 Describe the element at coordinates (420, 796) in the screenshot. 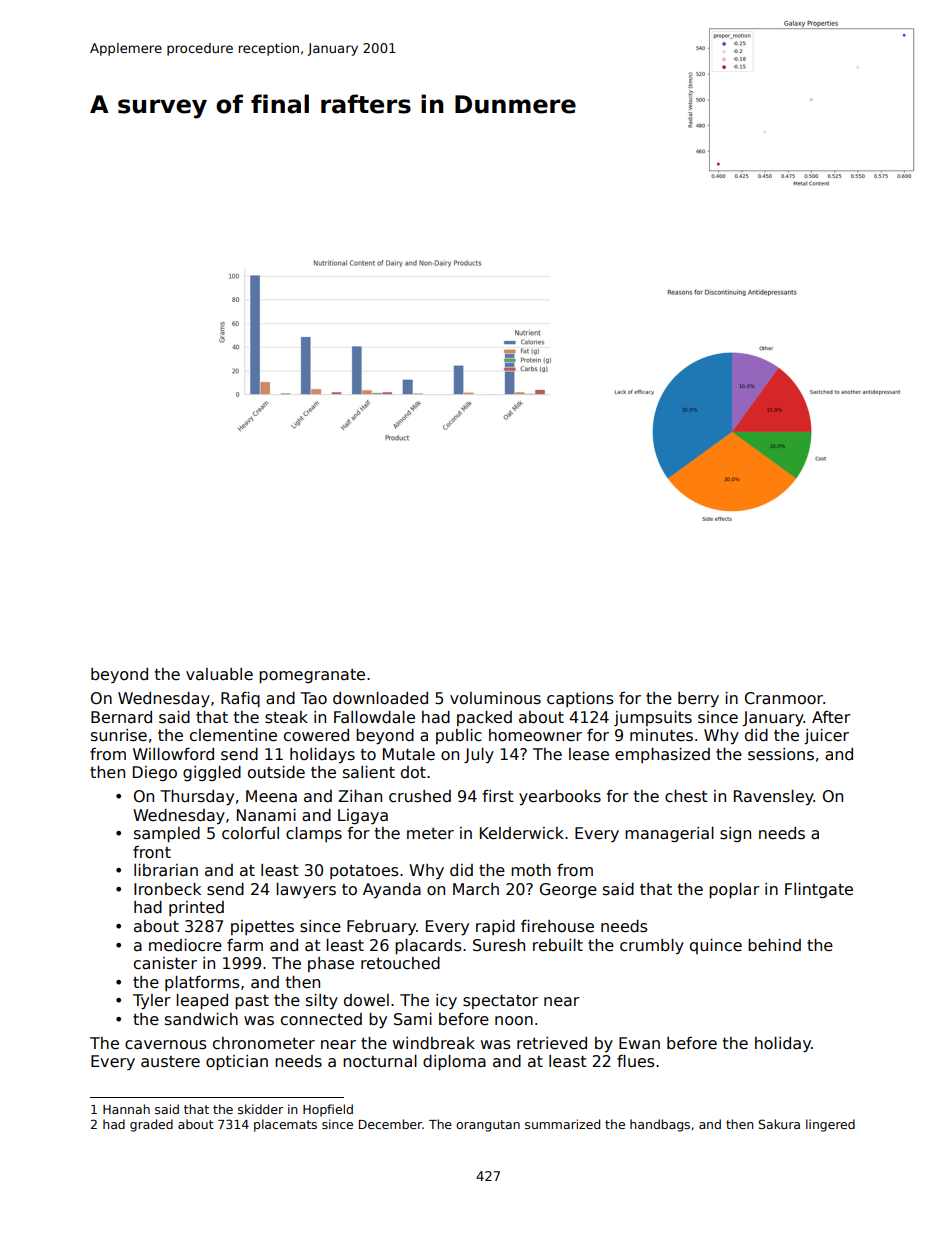

I see `crushed` at that location.
